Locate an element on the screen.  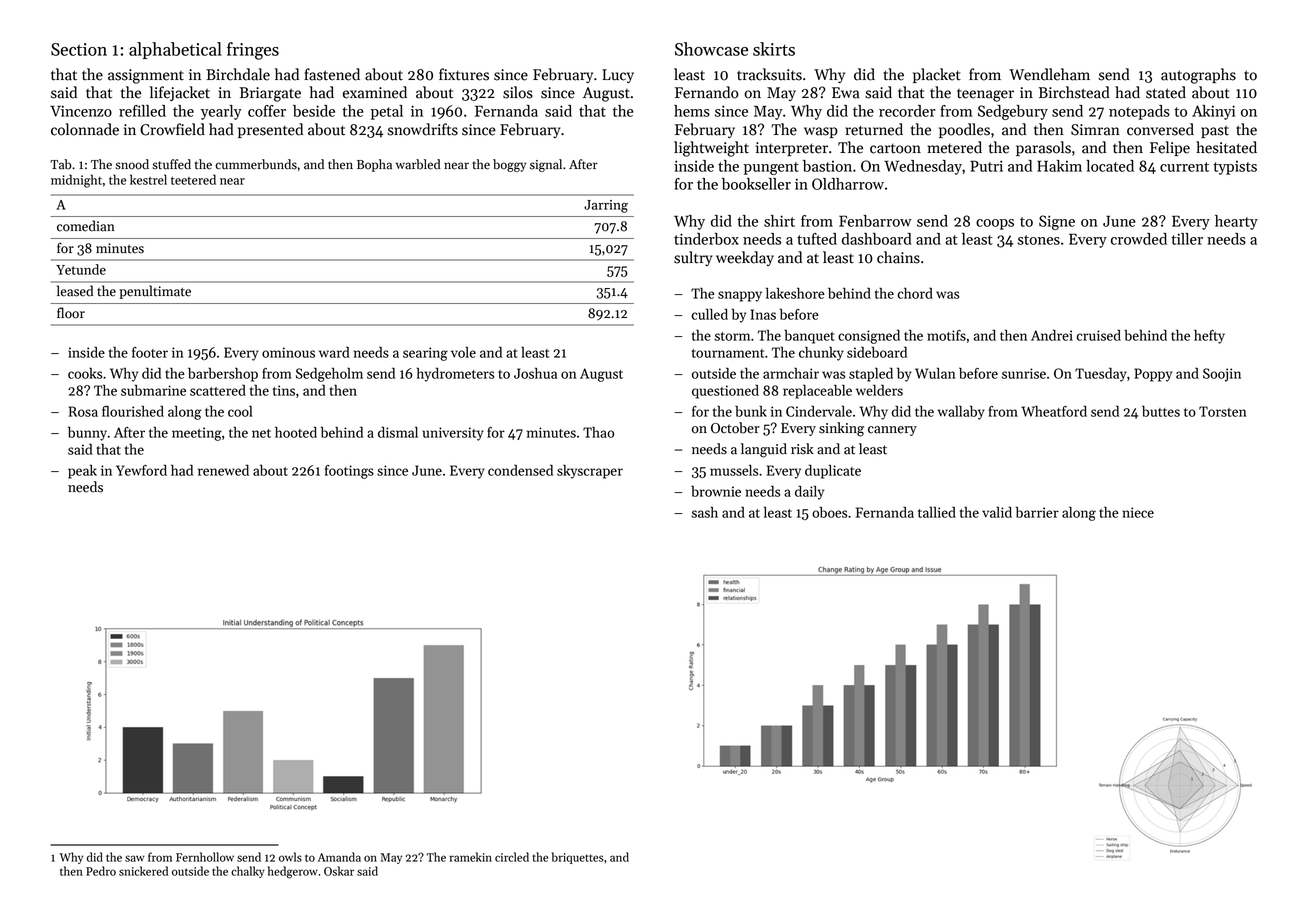
assignment is located at coordinates (146, 76).
